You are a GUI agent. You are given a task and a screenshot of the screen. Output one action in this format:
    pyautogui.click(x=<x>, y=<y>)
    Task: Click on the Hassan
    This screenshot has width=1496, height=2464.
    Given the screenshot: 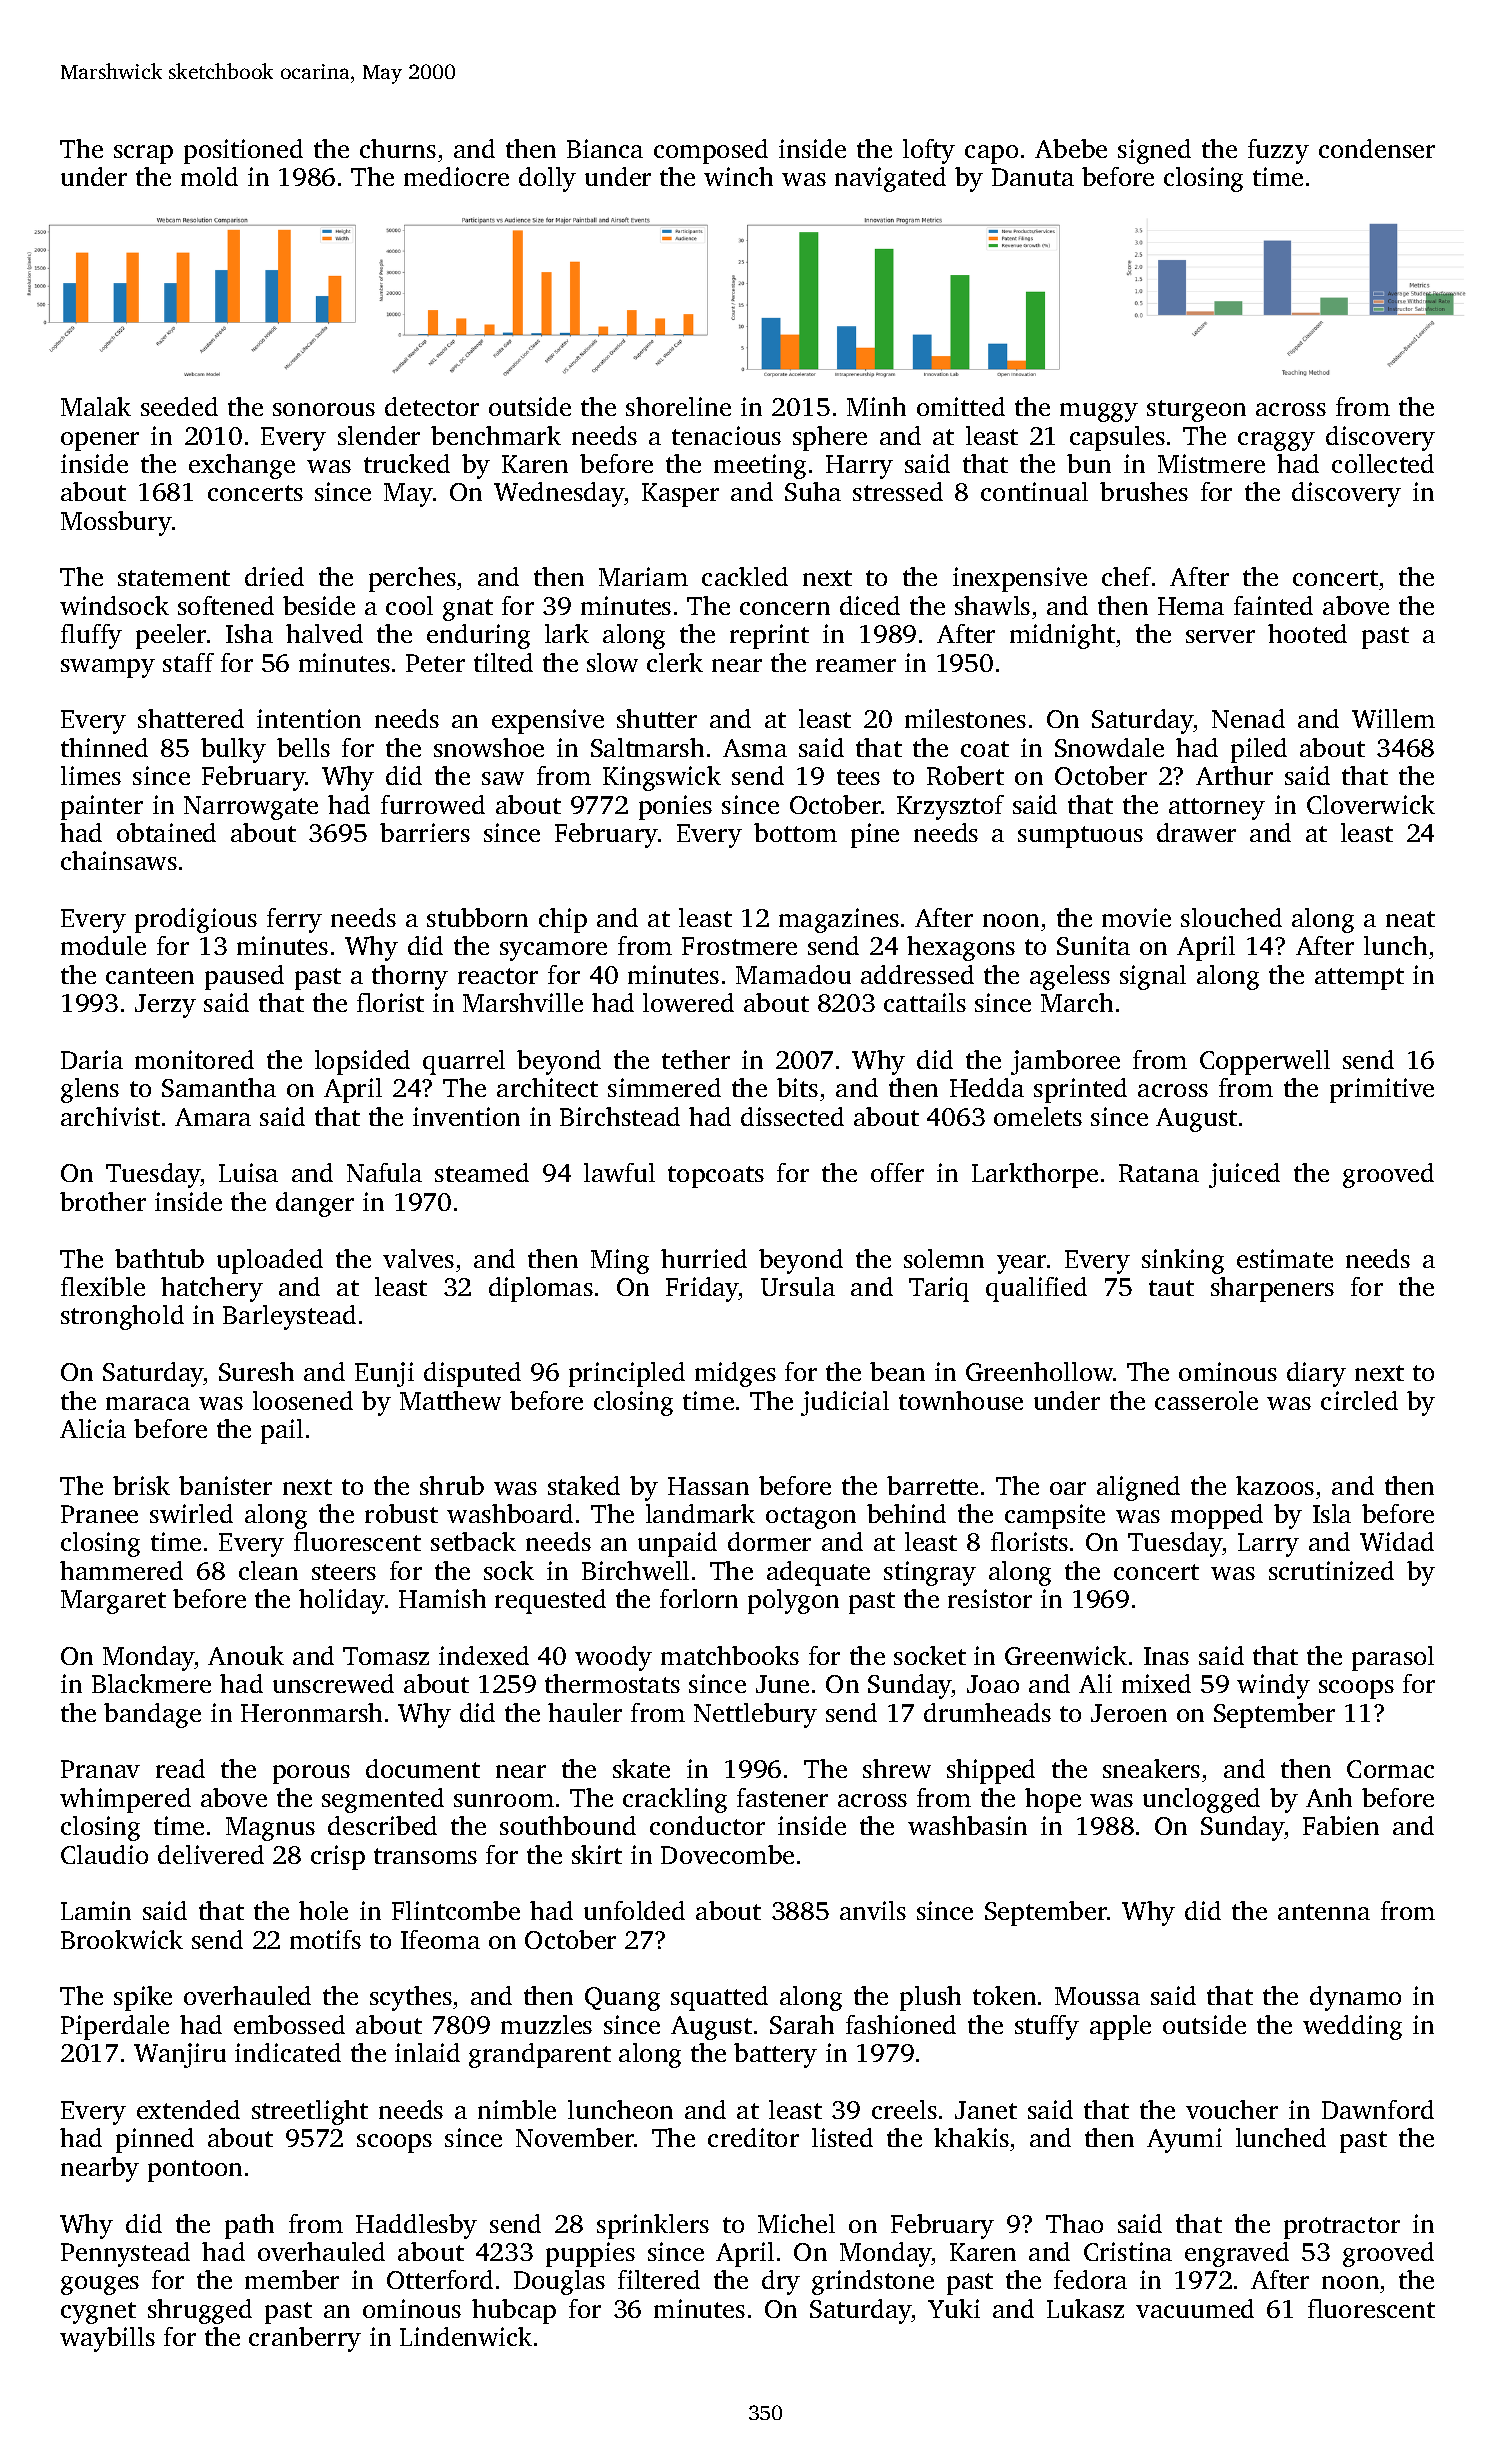 What is the action you would take?
    pyautogui.click(x=708, y=1486)
